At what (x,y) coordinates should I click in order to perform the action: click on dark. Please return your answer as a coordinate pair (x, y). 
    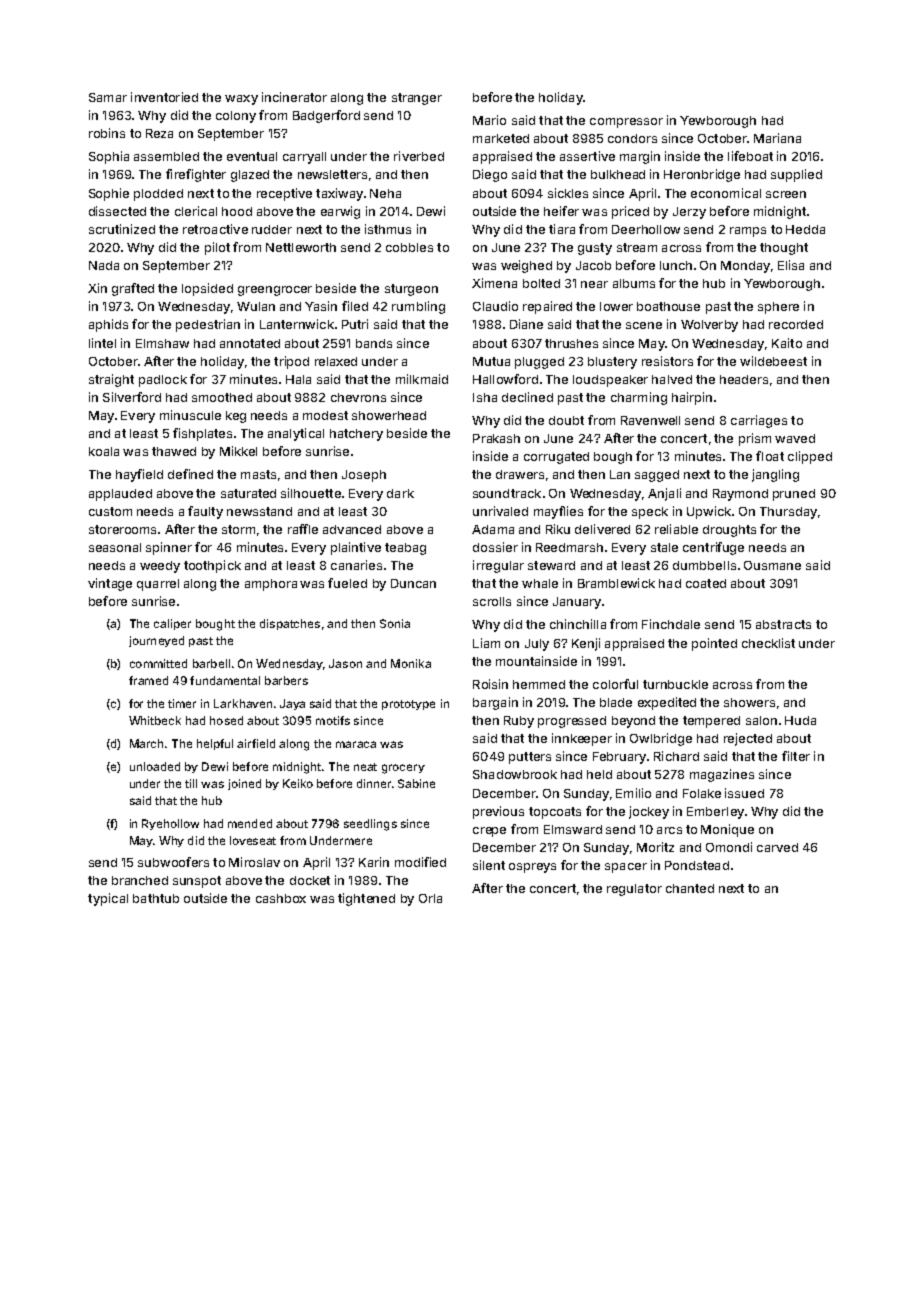
    Looking at the image, I should click on (400, 493).
